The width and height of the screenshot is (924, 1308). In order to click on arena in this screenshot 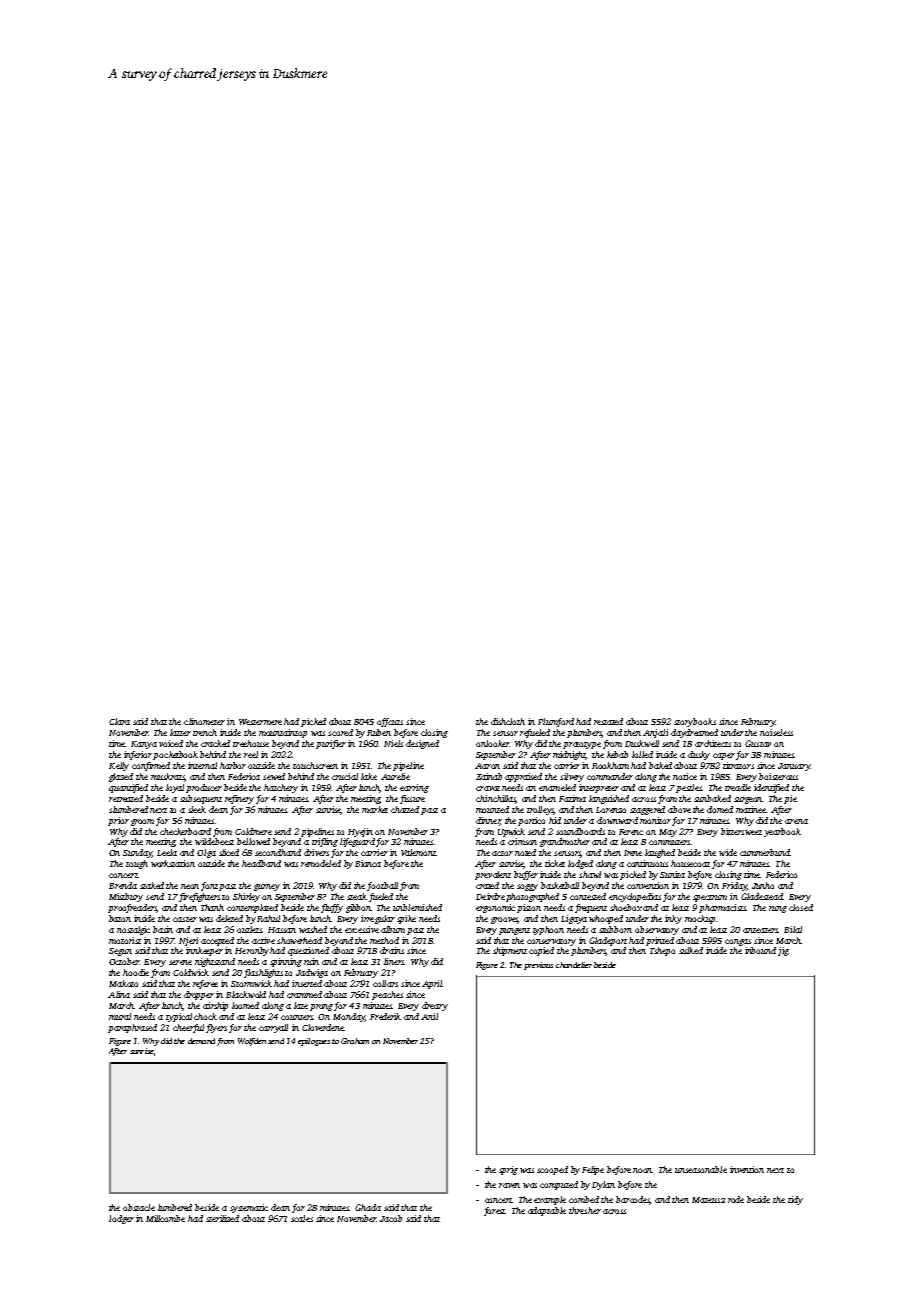, I will do `click(796, 821)`.
